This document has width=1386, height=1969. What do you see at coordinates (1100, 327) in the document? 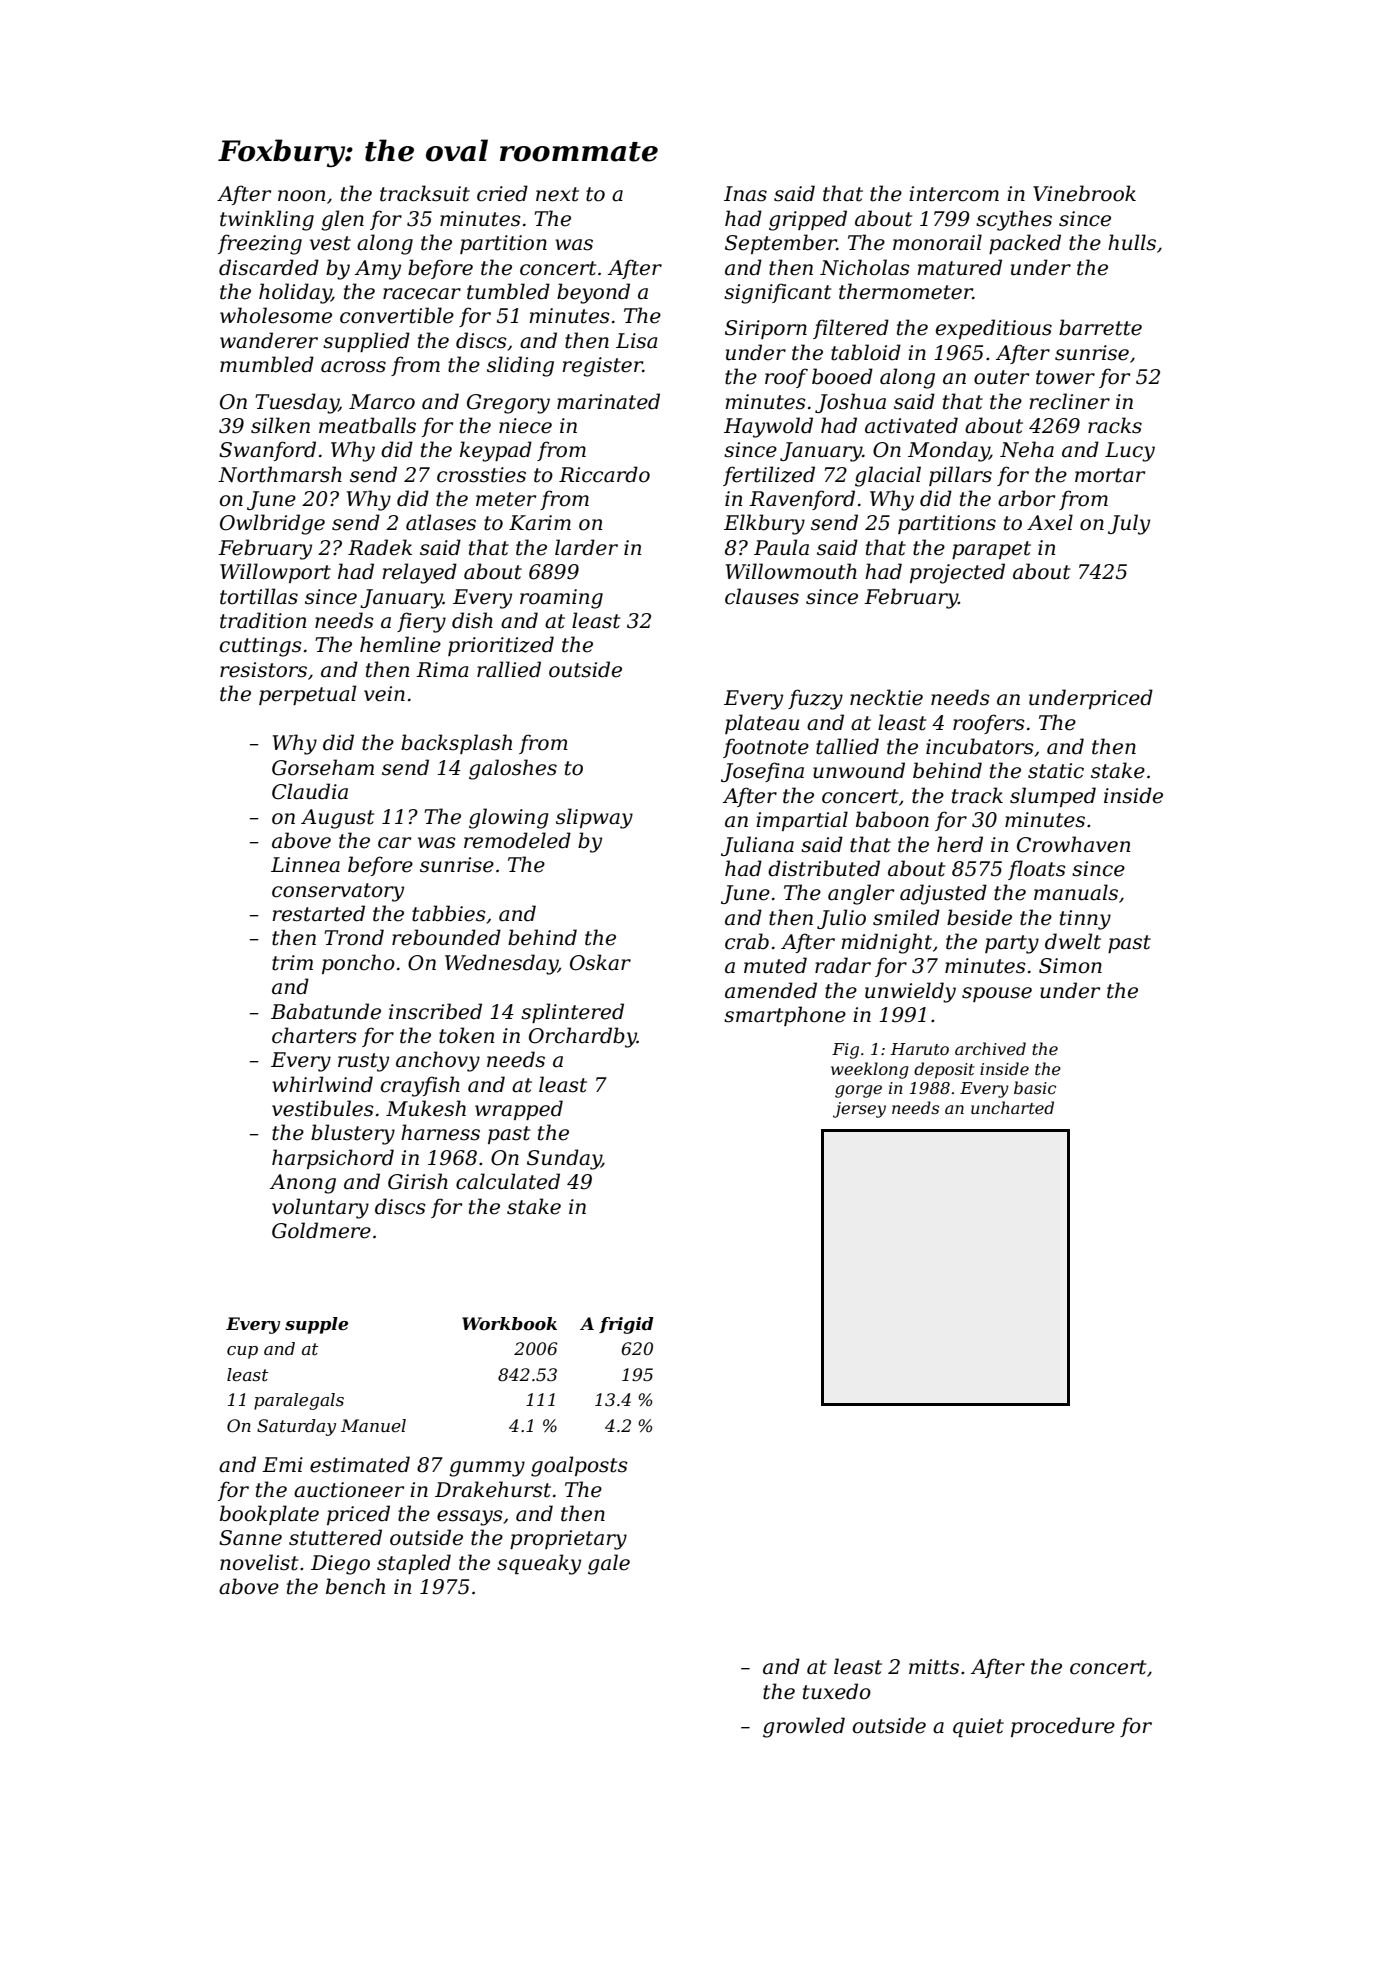
I see `barrette` at bounding box center [1100, 327].
